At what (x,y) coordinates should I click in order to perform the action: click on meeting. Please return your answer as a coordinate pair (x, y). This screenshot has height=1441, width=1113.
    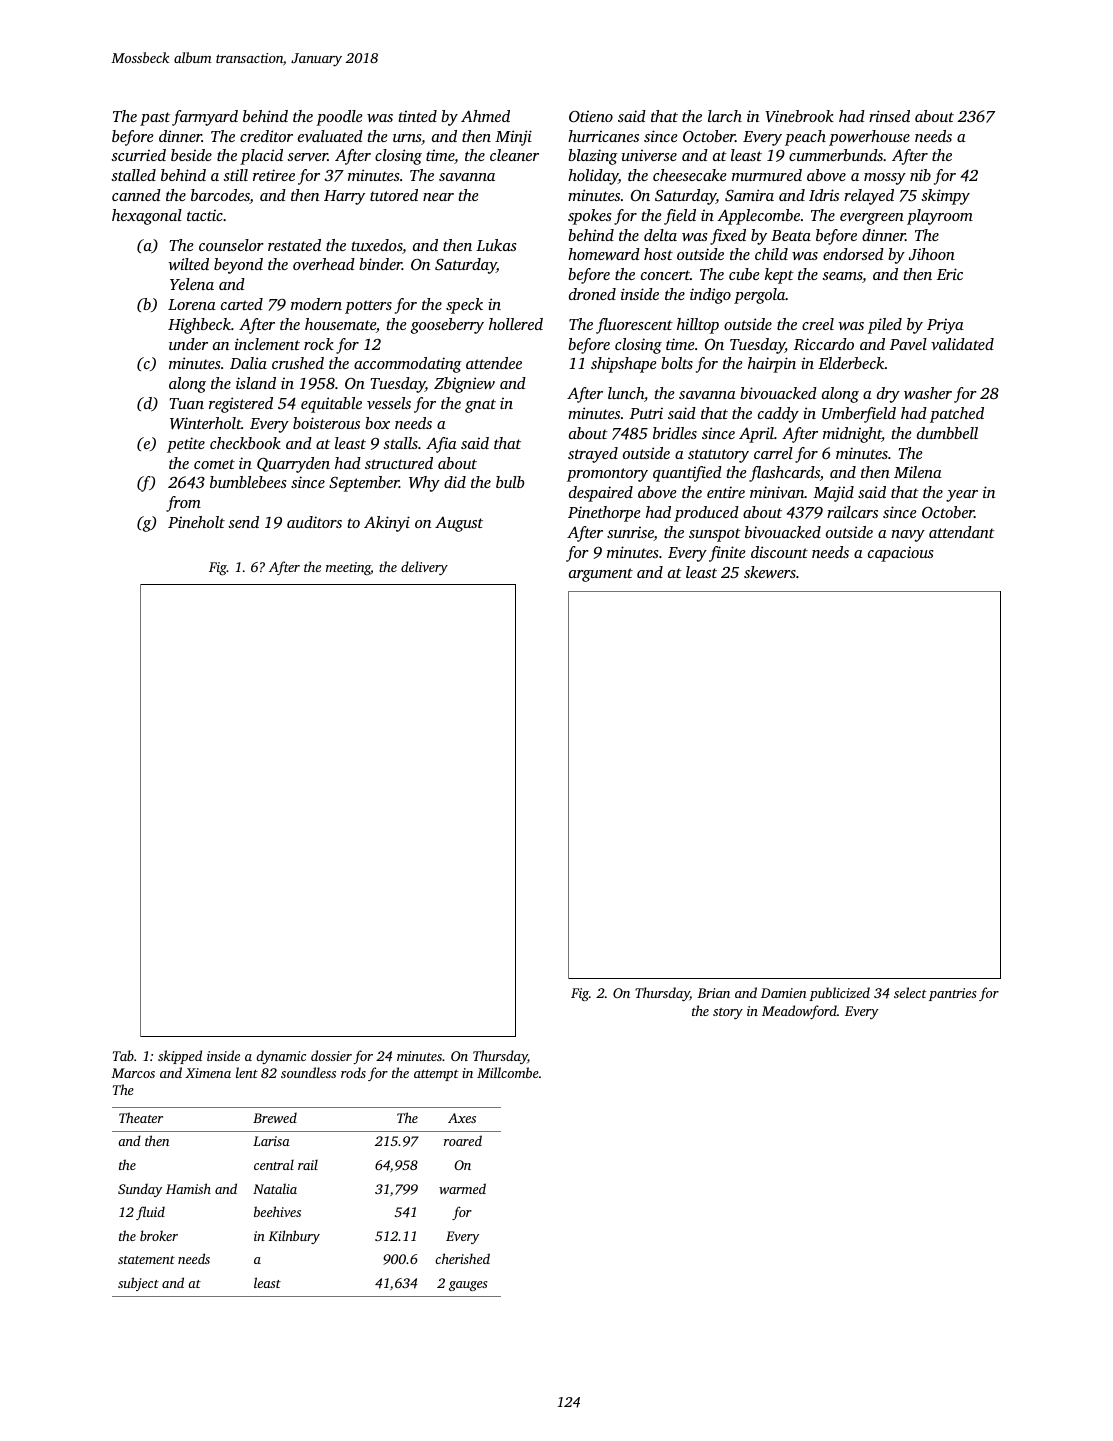
    Looking at the image, I should click on (348, 568).
